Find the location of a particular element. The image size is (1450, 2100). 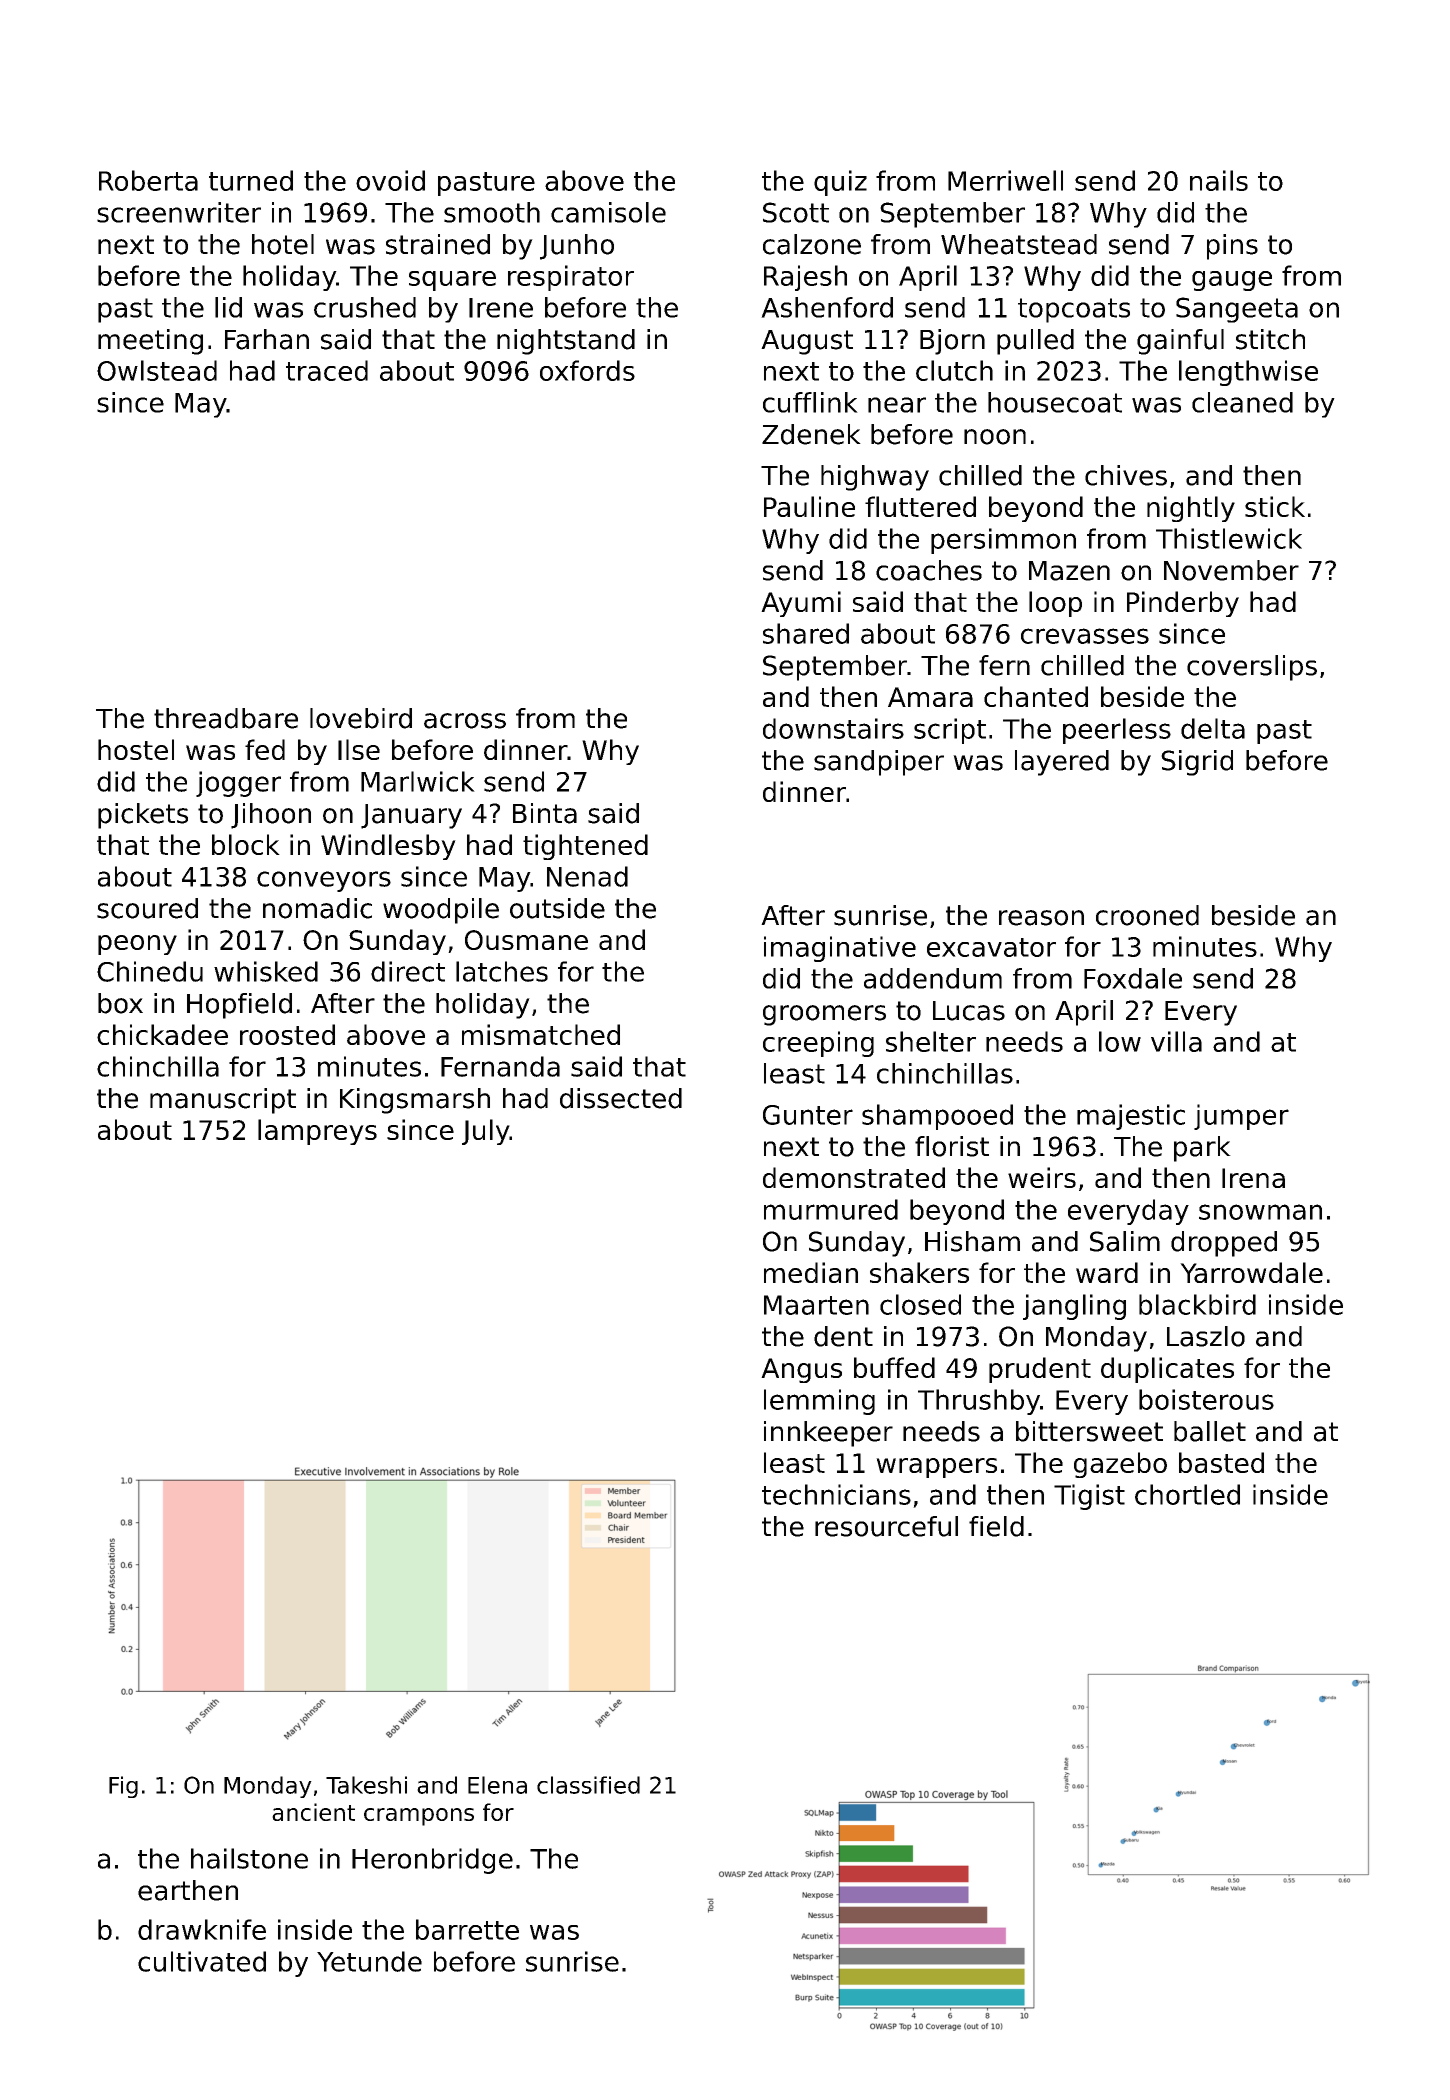

Wheatstead is located at coordinates (1019, 244).
